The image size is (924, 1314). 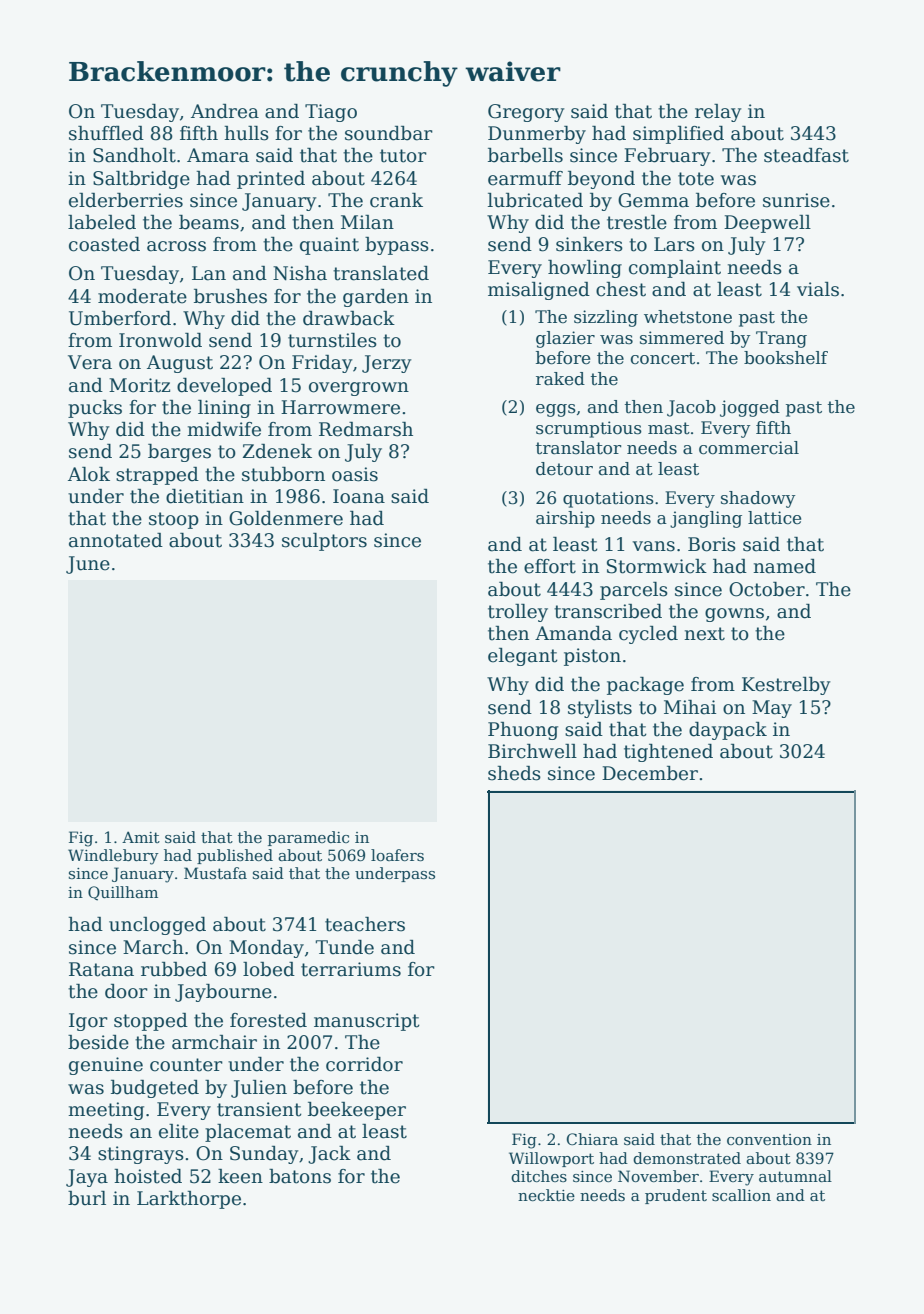 I want to click on convention, so click(x=769, y=1139).
